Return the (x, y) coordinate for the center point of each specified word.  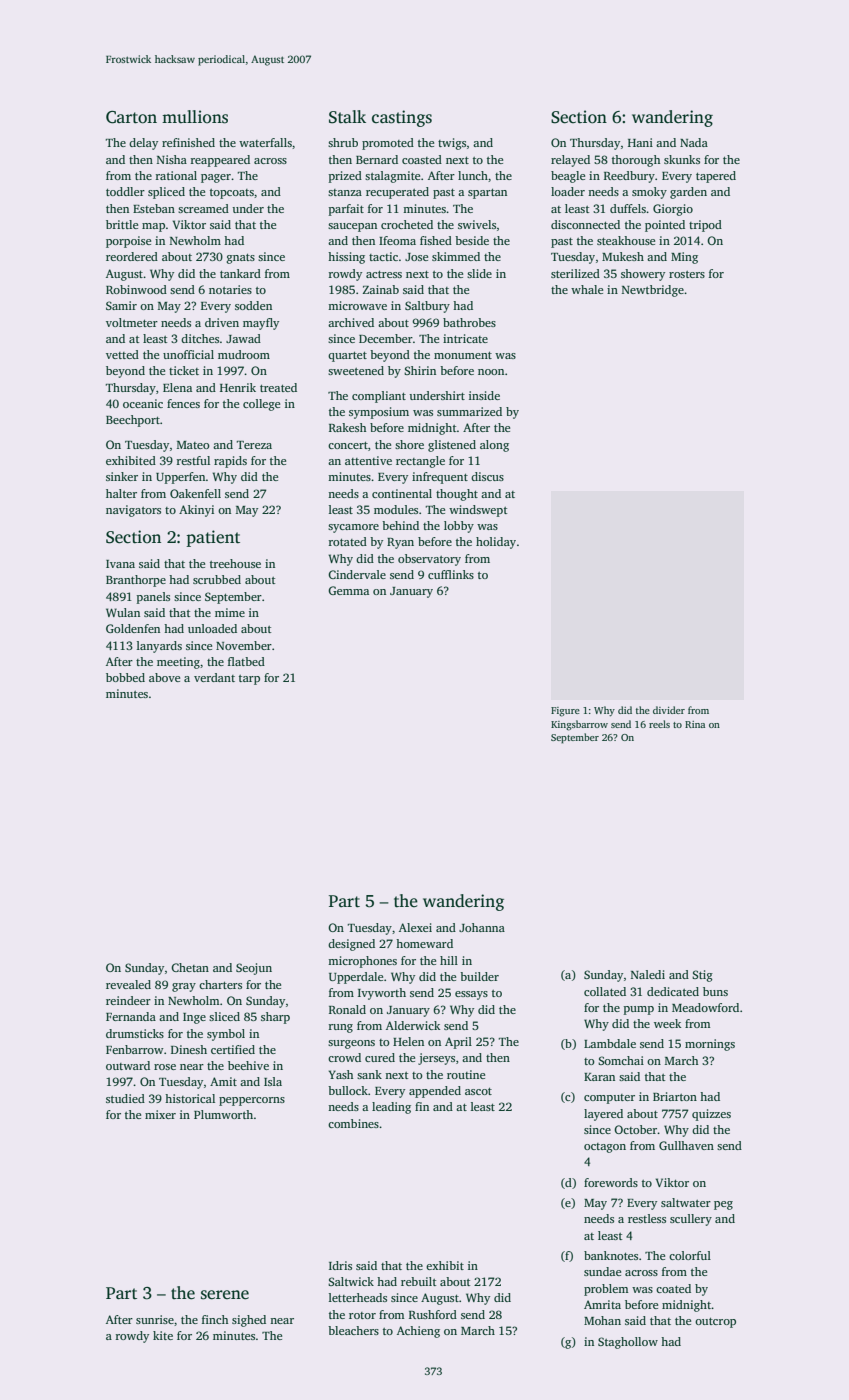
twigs (452, 144)
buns (715, 991)
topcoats (232, 194)
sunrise (155, 1319)
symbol (226, 1035)
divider (669, 710)
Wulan (123, 612)
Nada (694, 142)
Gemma (348, 590)
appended (435, 1092)
